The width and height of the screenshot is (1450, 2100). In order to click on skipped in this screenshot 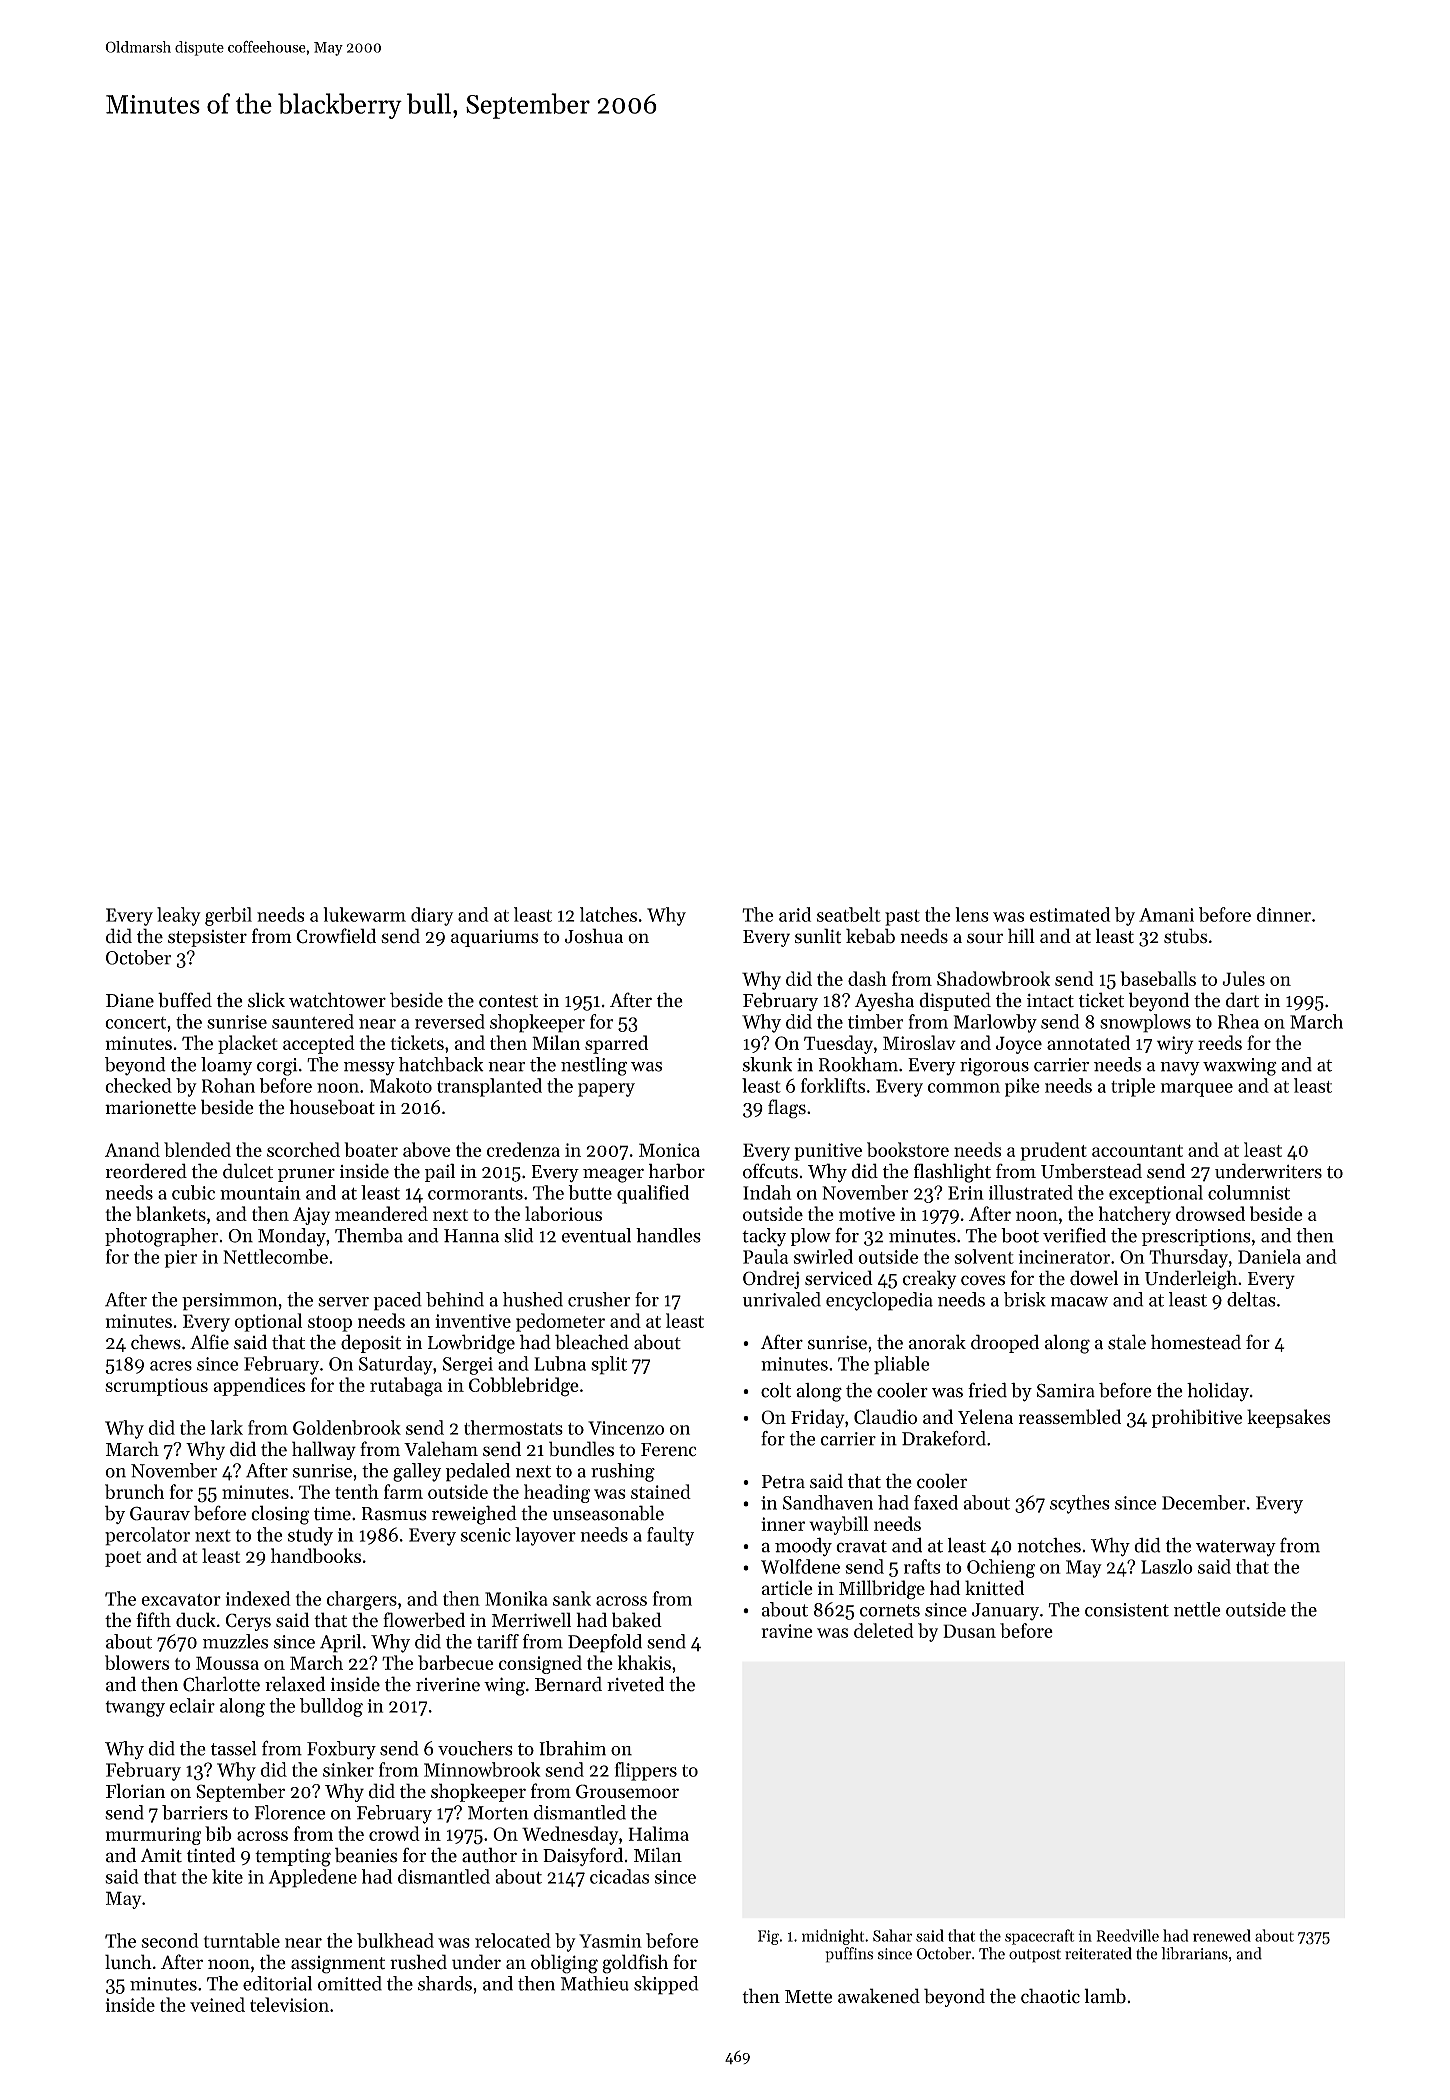, I will do `click(666, 1985)`.
